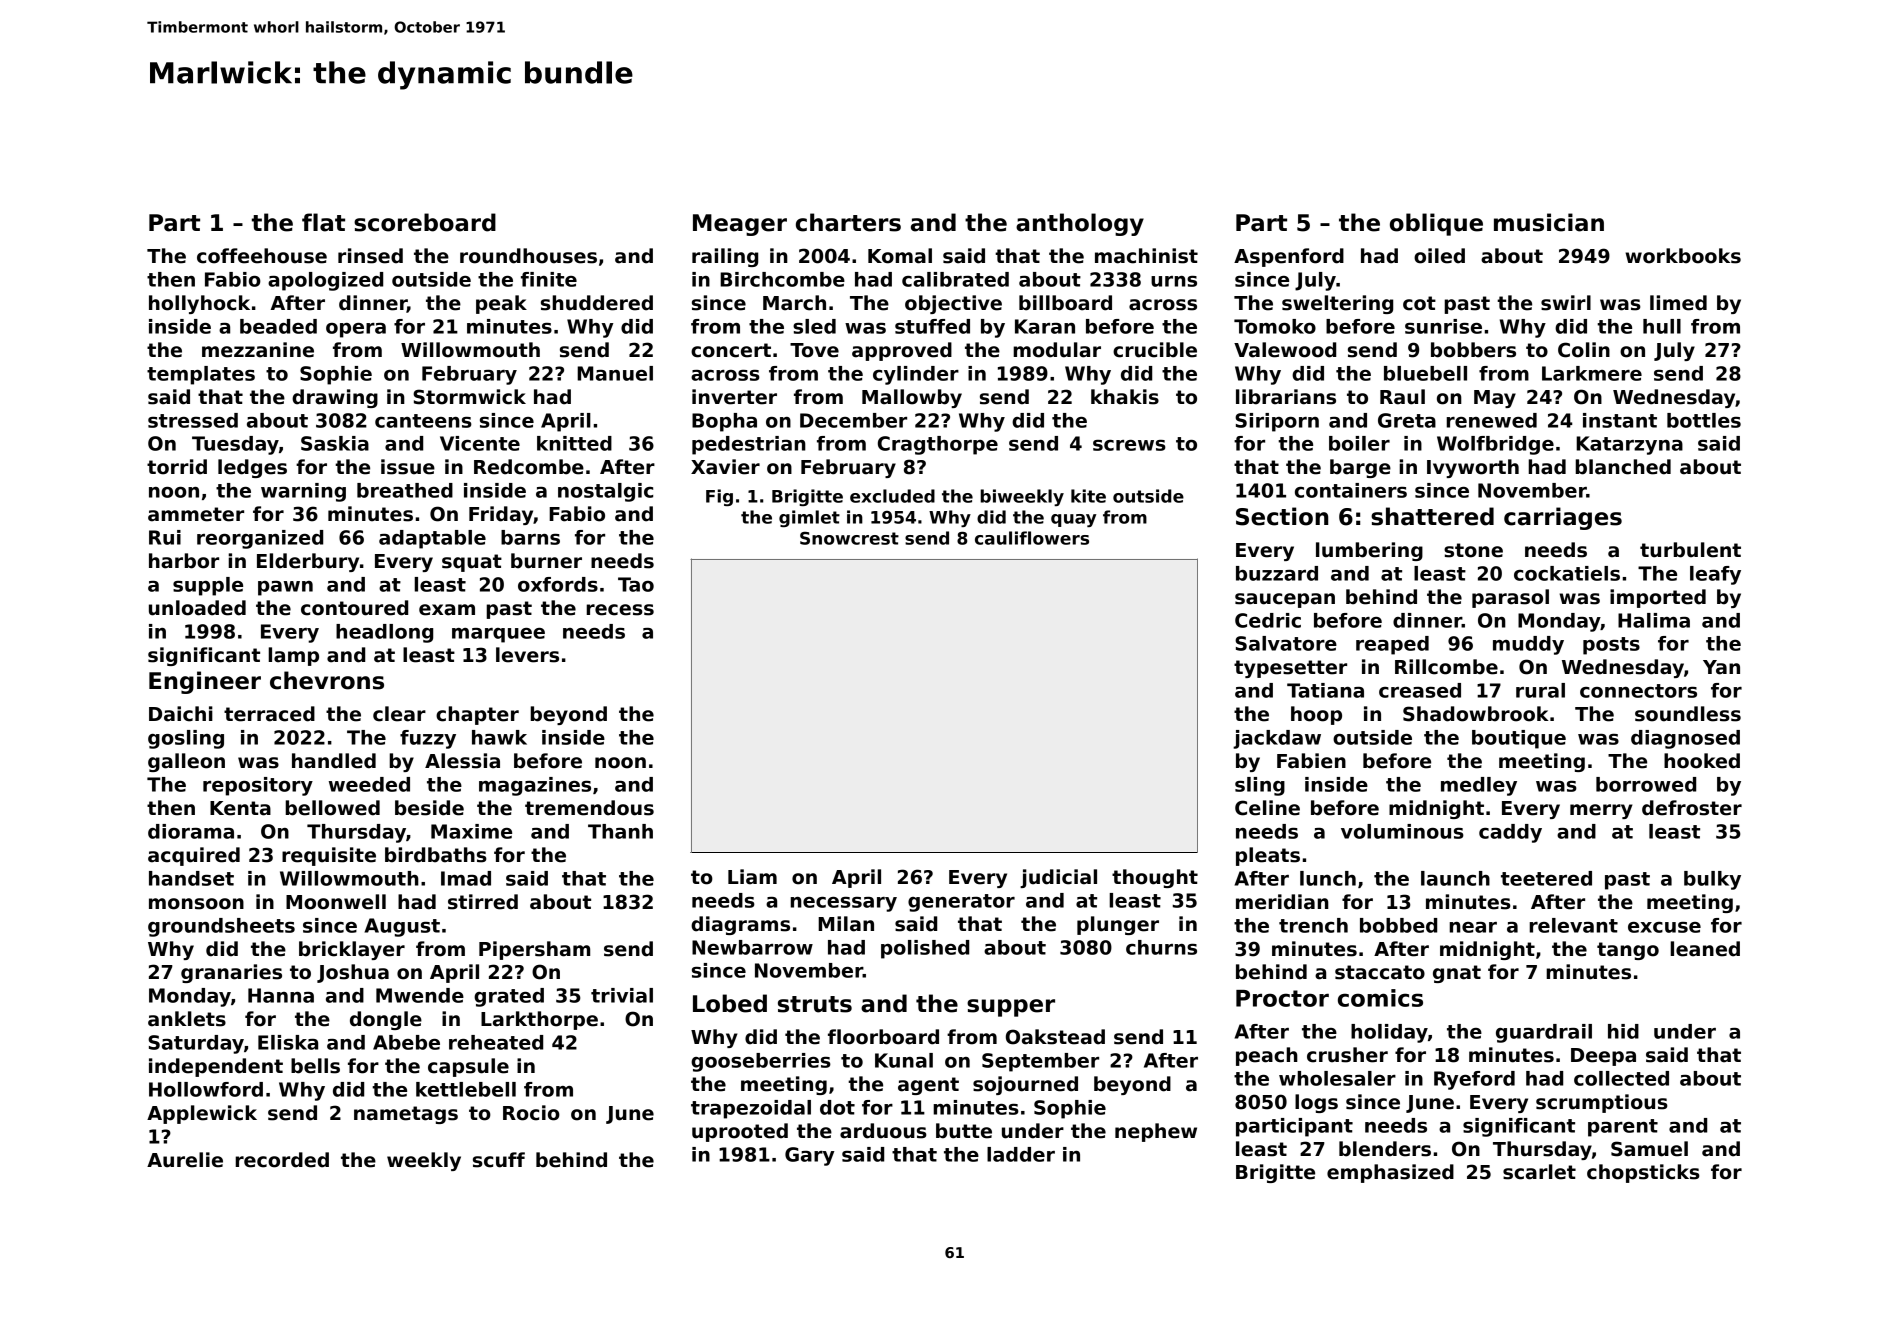 This image has height=1336, width=1889. I want to click on rural, so click(1540, 690).
